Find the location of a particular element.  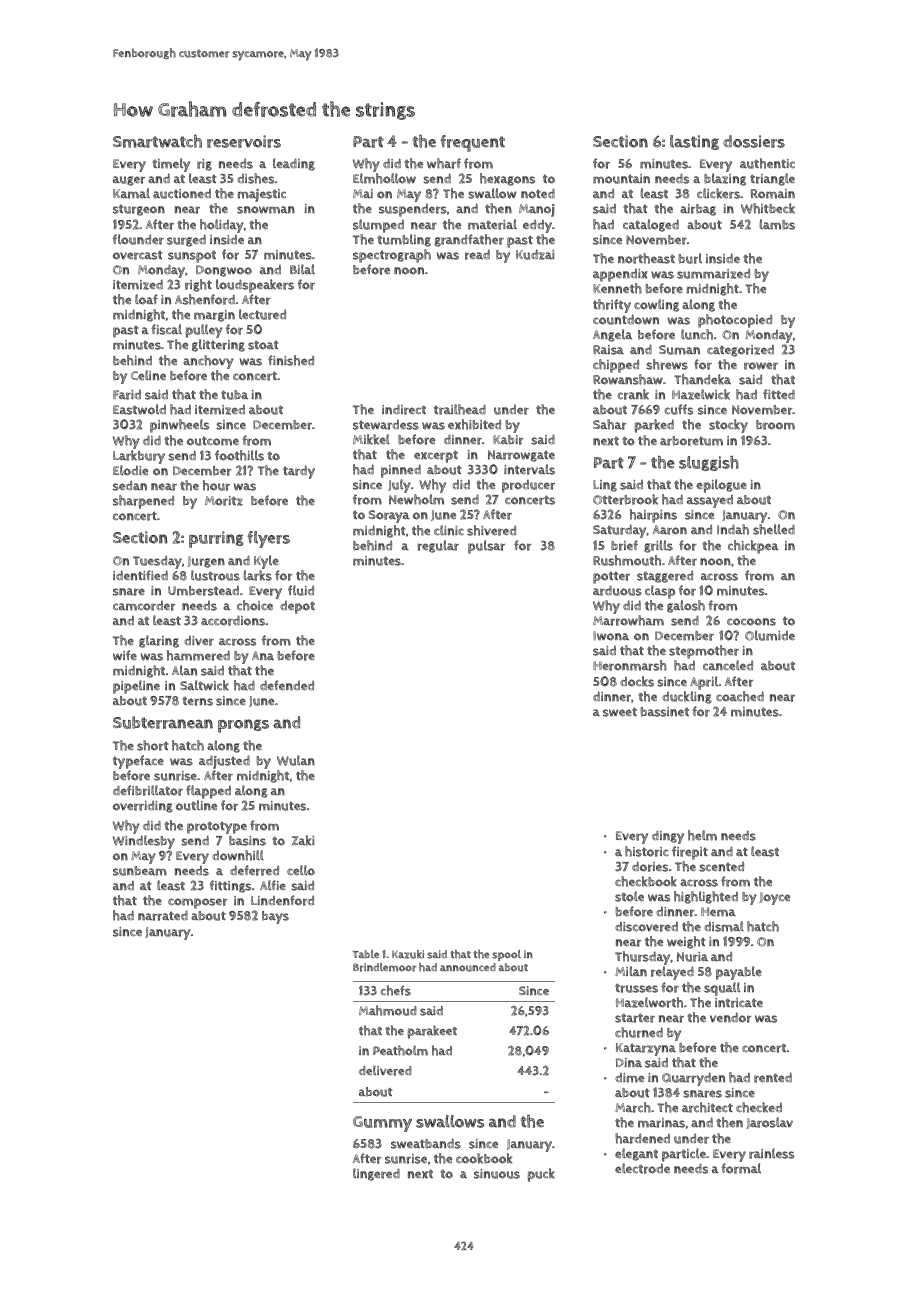

March is located at coordinates (633, 1107).
